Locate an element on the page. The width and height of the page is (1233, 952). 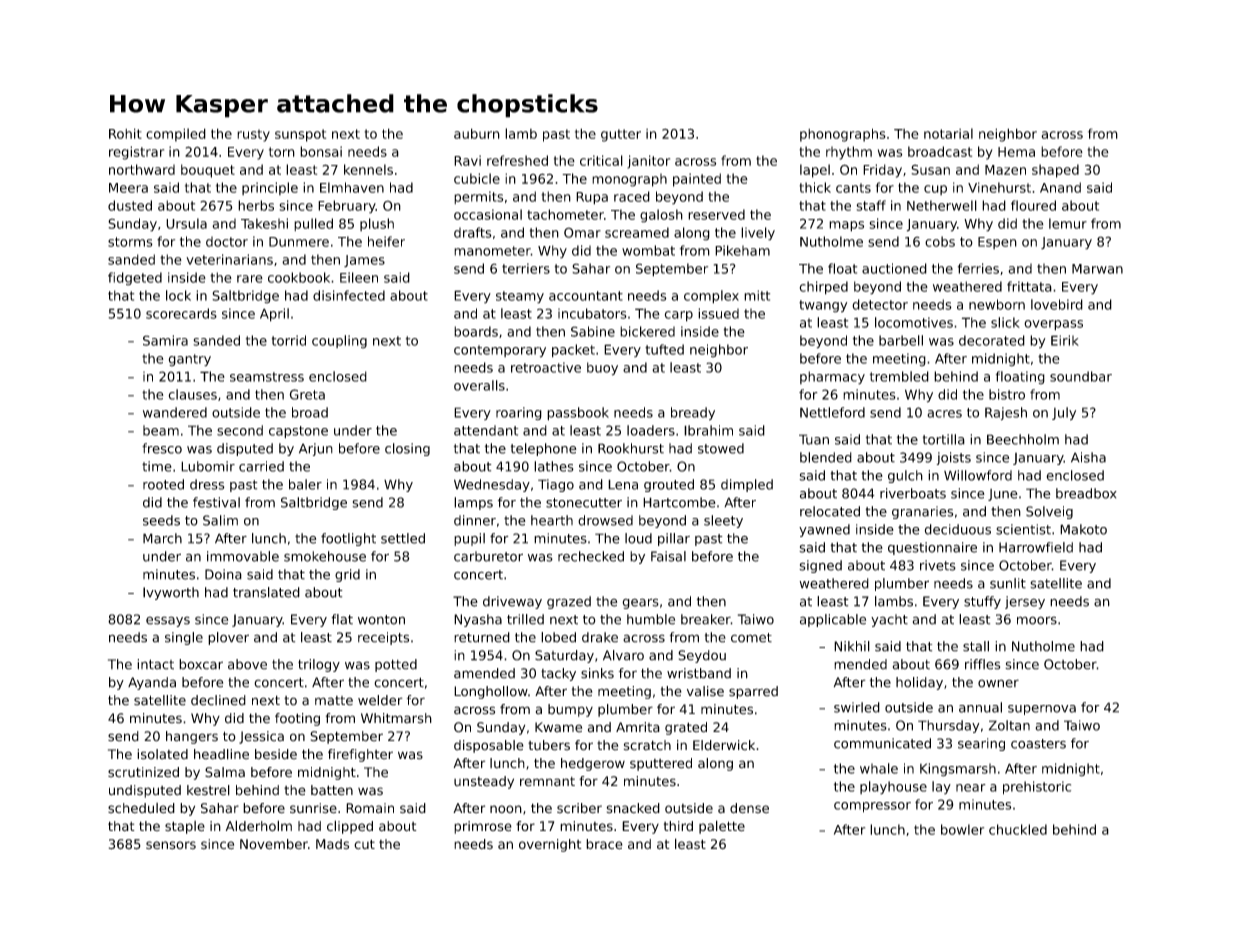
galosh is located at coordinates (661, 216).
